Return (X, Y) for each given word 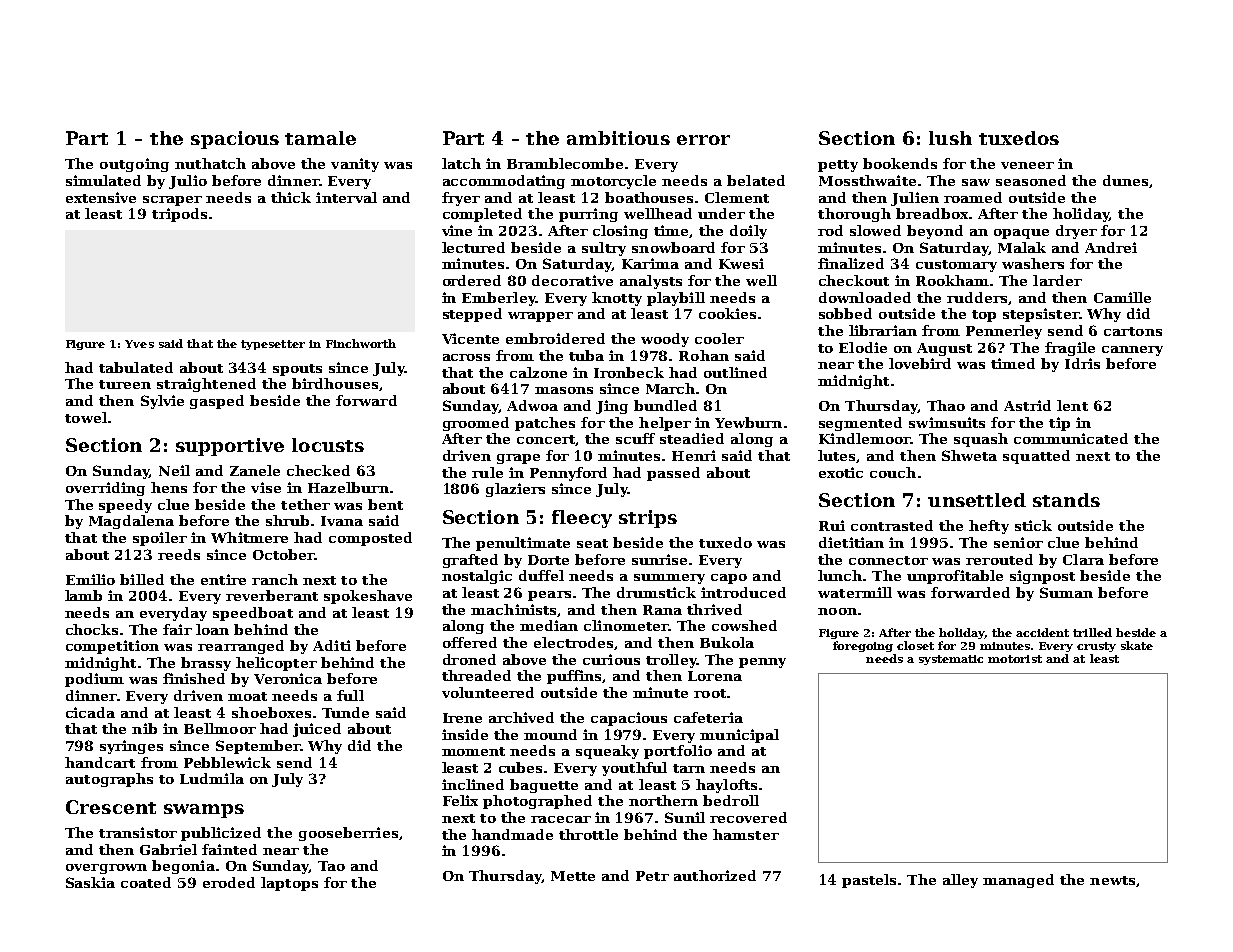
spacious (235, 140)
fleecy (582, 519)
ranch (275, 579)
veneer (1027, 165)
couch (893, 472)
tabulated (136, 367)
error (703, 140)
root (710, 693)
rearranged (241, 647)
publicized (221, 834)
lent (1072, 405)
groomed (476, 424)
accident (1042, 632)
